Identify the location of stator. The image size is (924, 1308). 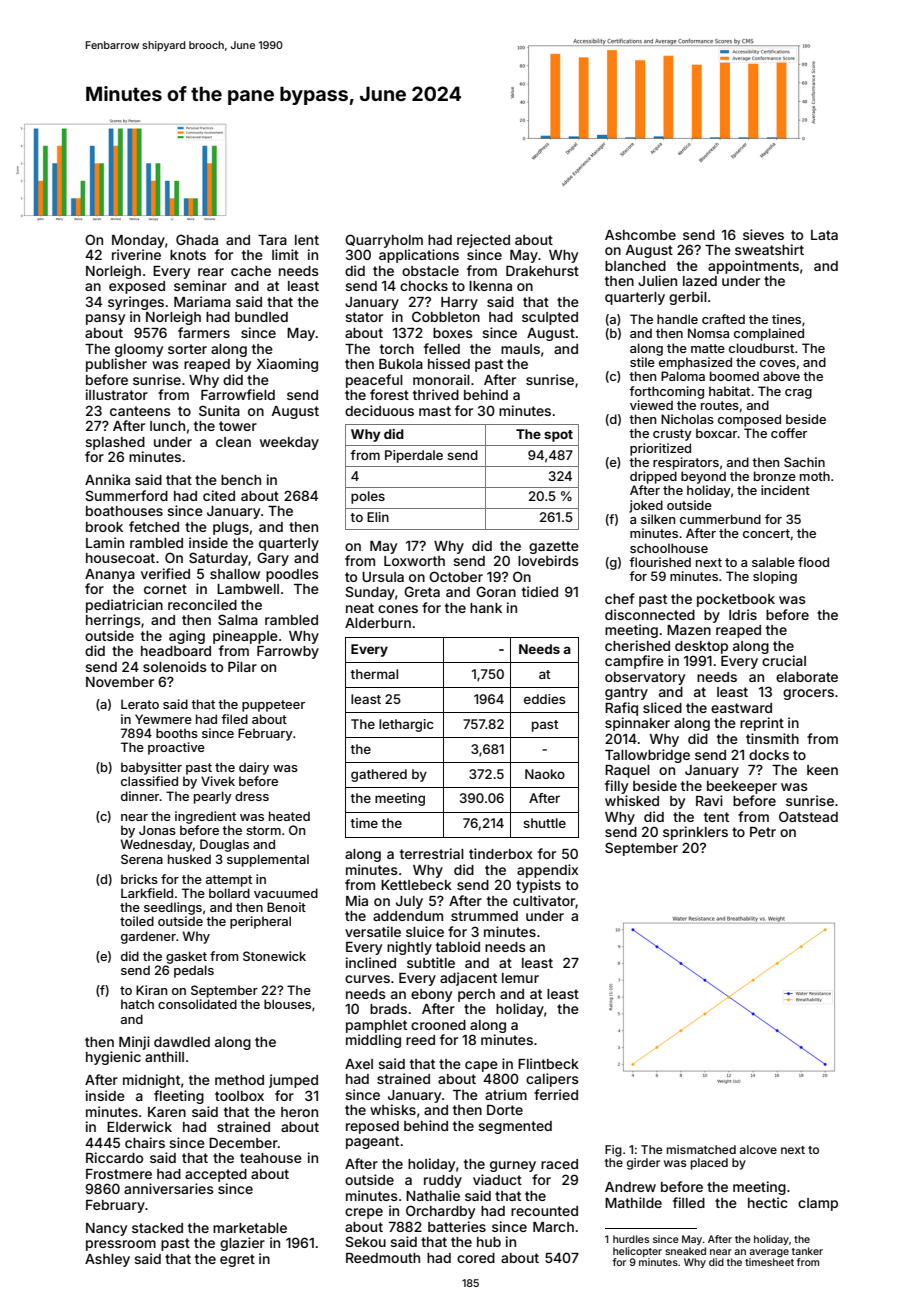
(364, 317).
